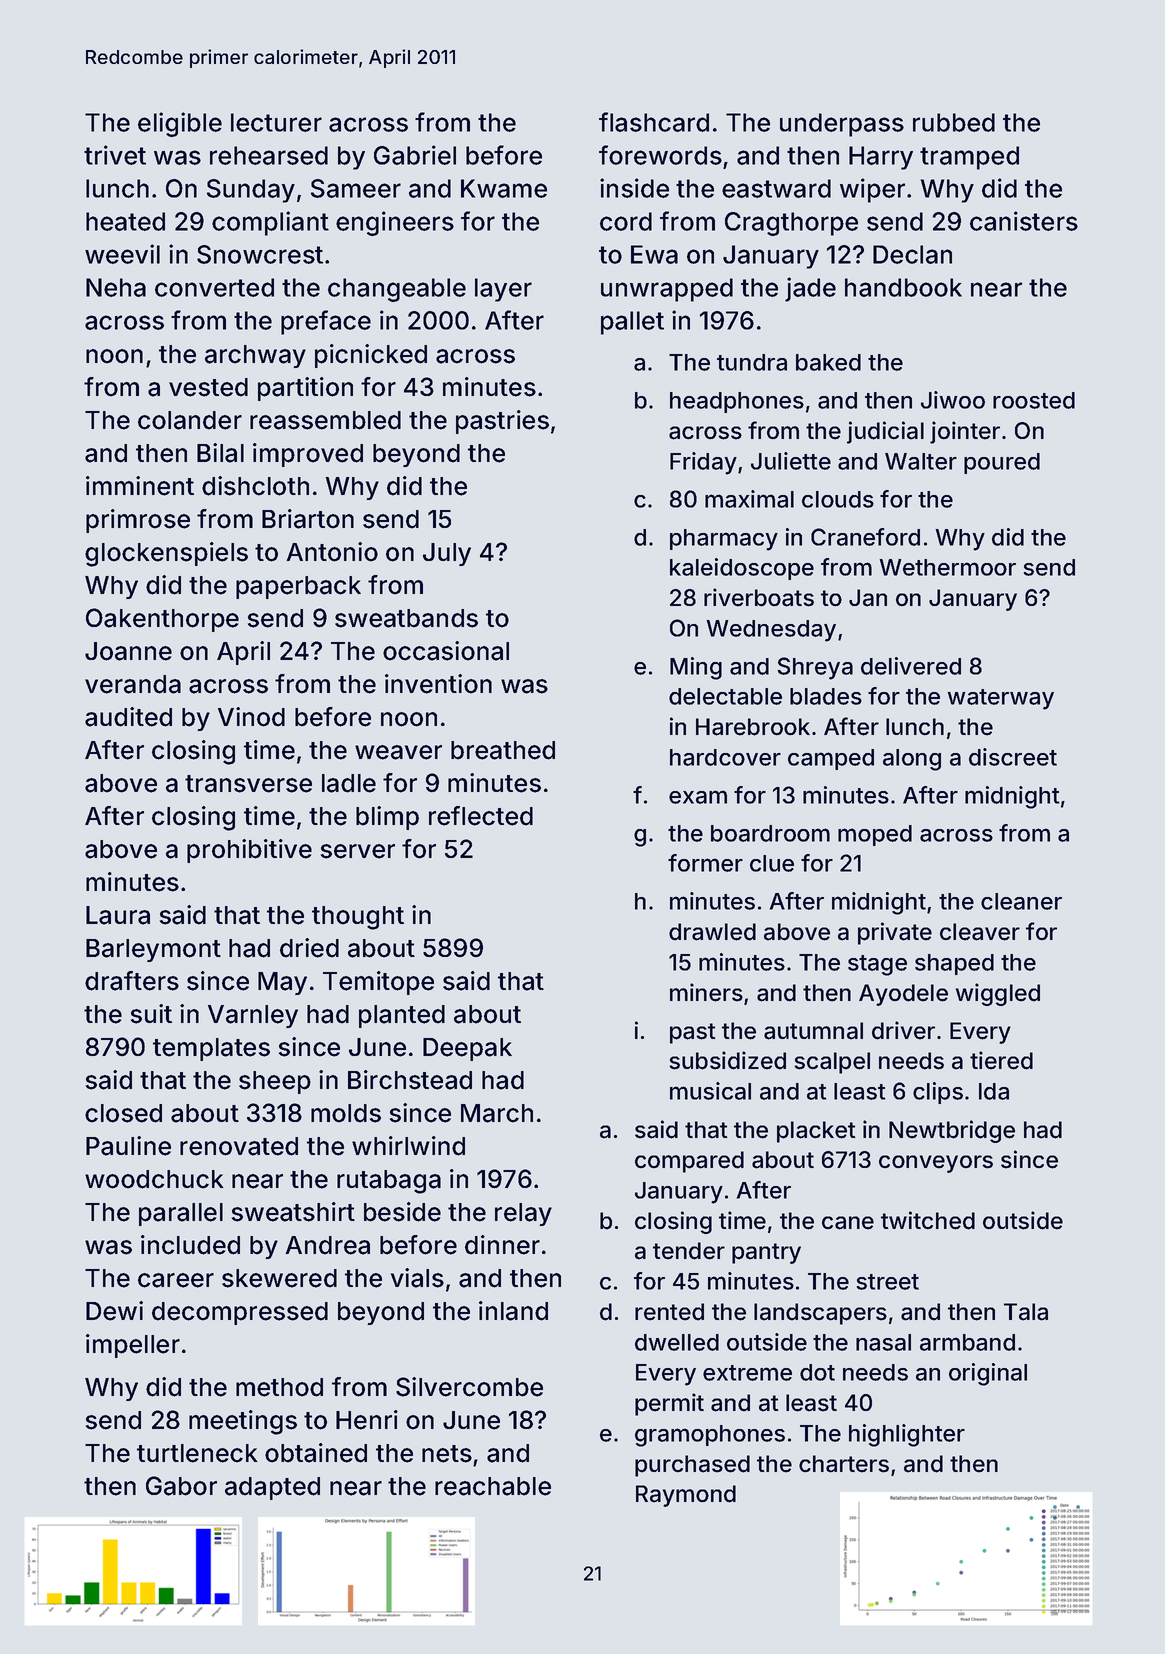 The width and height of the document is (1165, 1654). Describe the element at coordinates (180, 124) in the document. I see `eligible` at that location.
